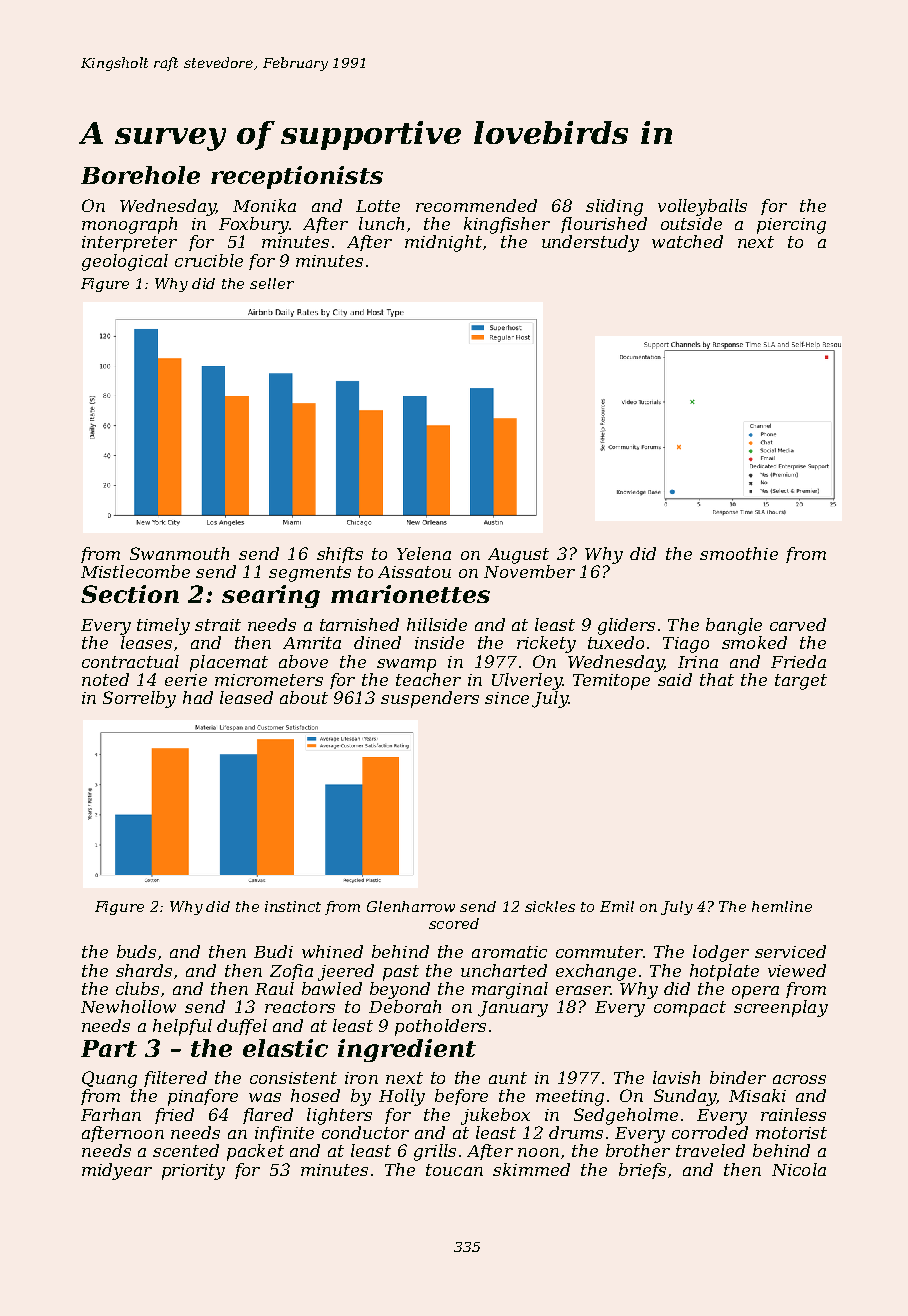 The height and width of the screenshot is (1316, 908). What do you see at coordinates (193, 1172) in the screenshot?
I see `priority` at bounding box center [193, 1172].
